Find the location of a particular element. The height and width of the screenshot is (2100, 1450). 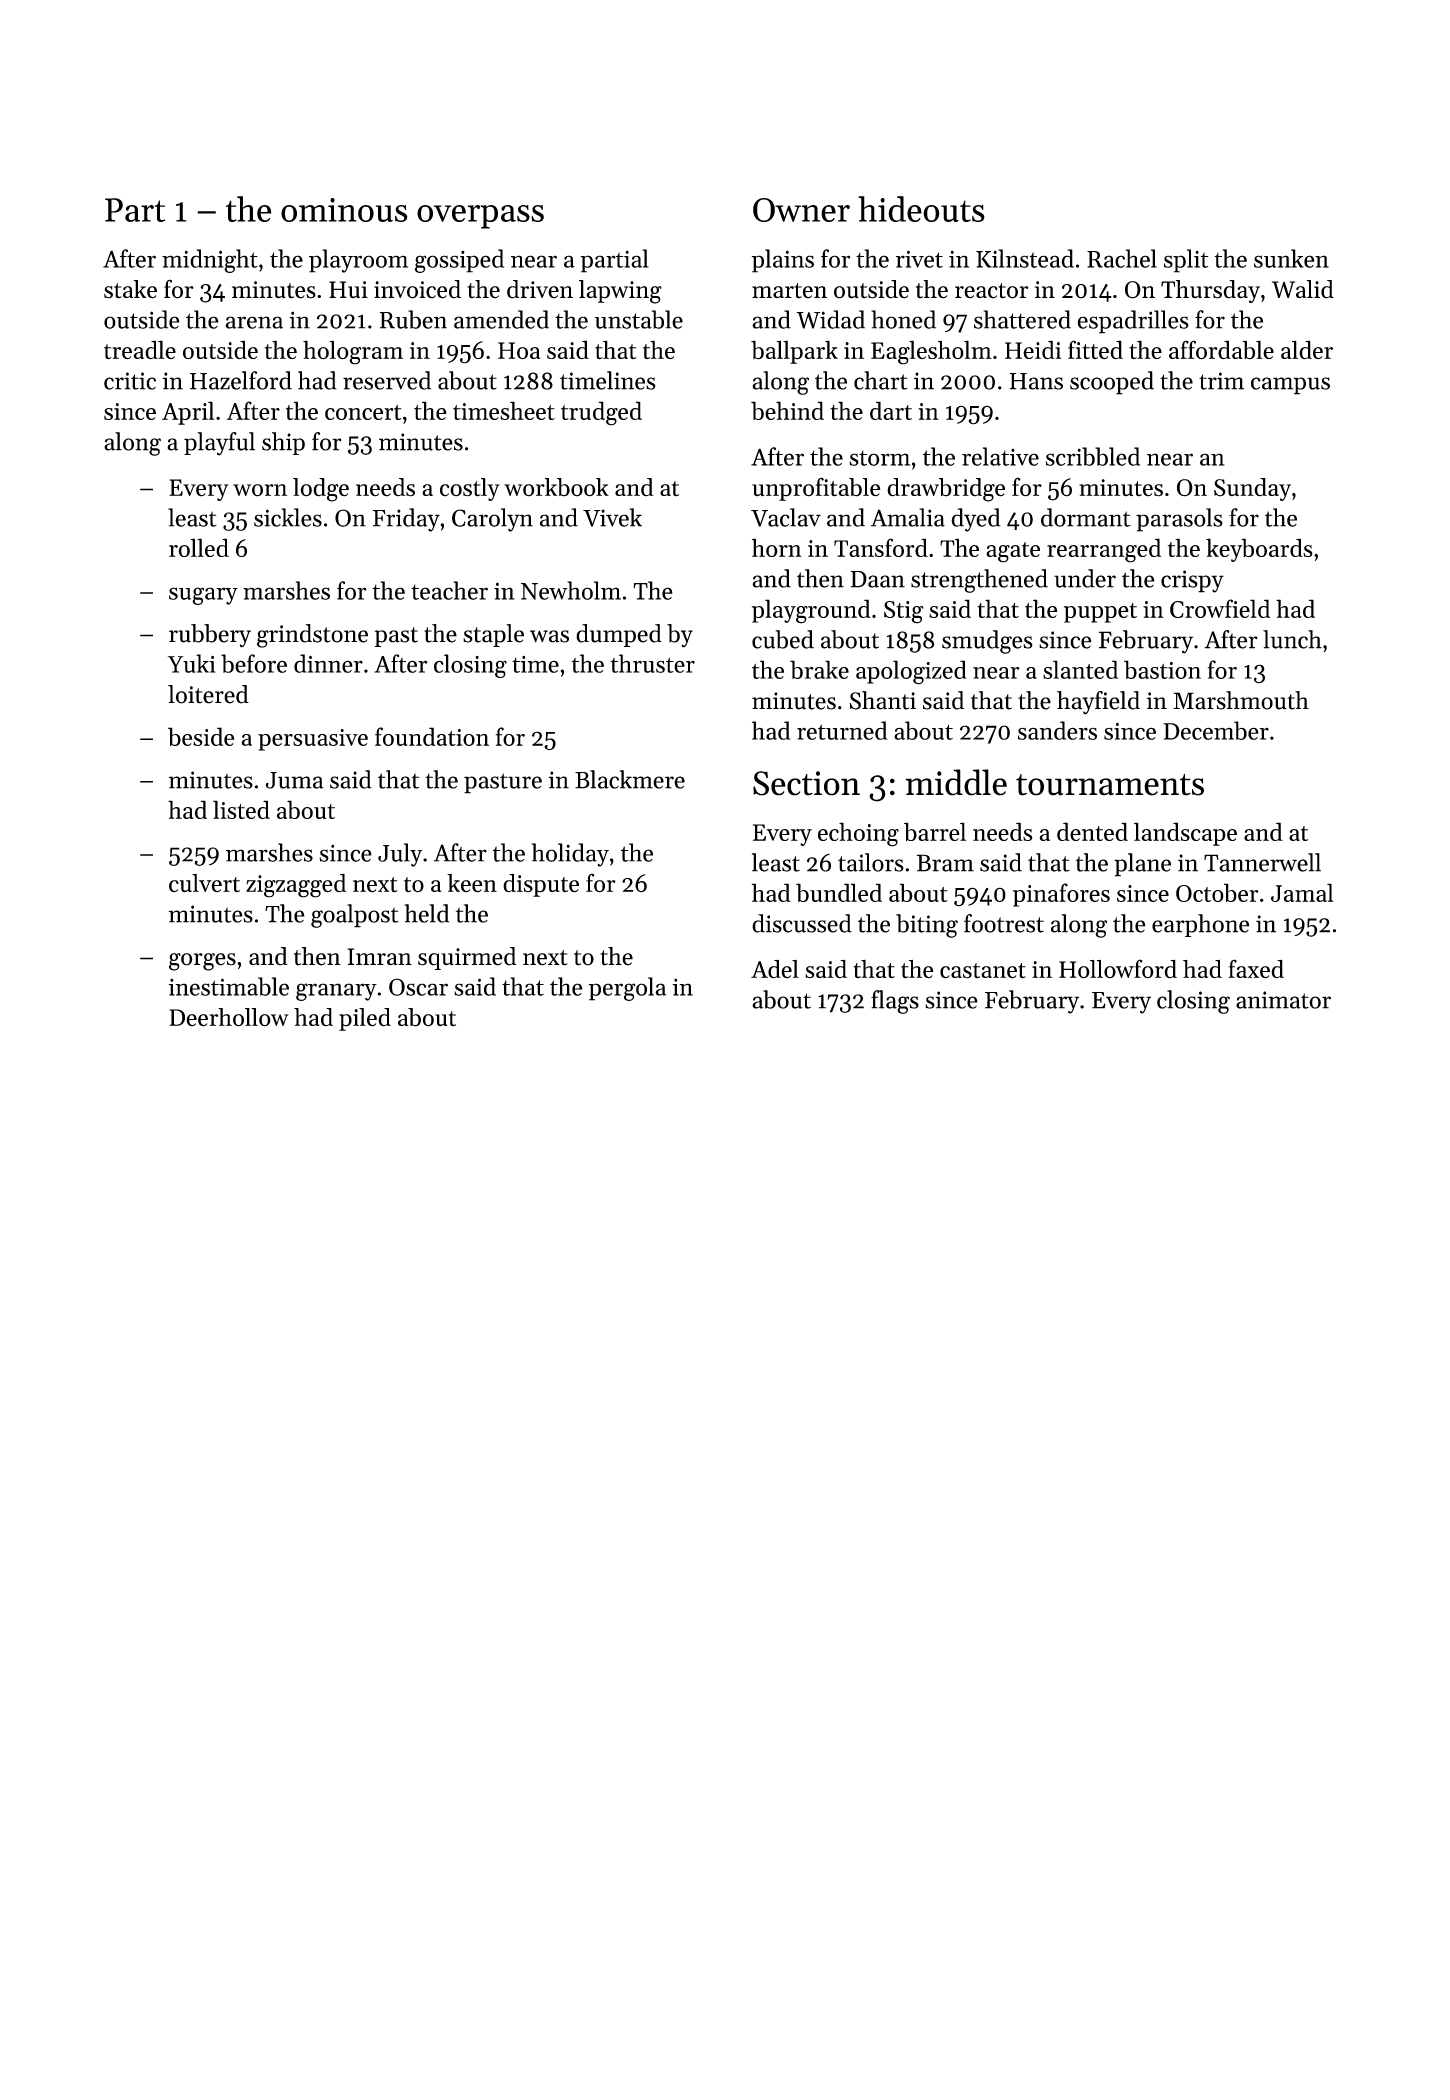

Stig is located at coordinates (904, 612).
